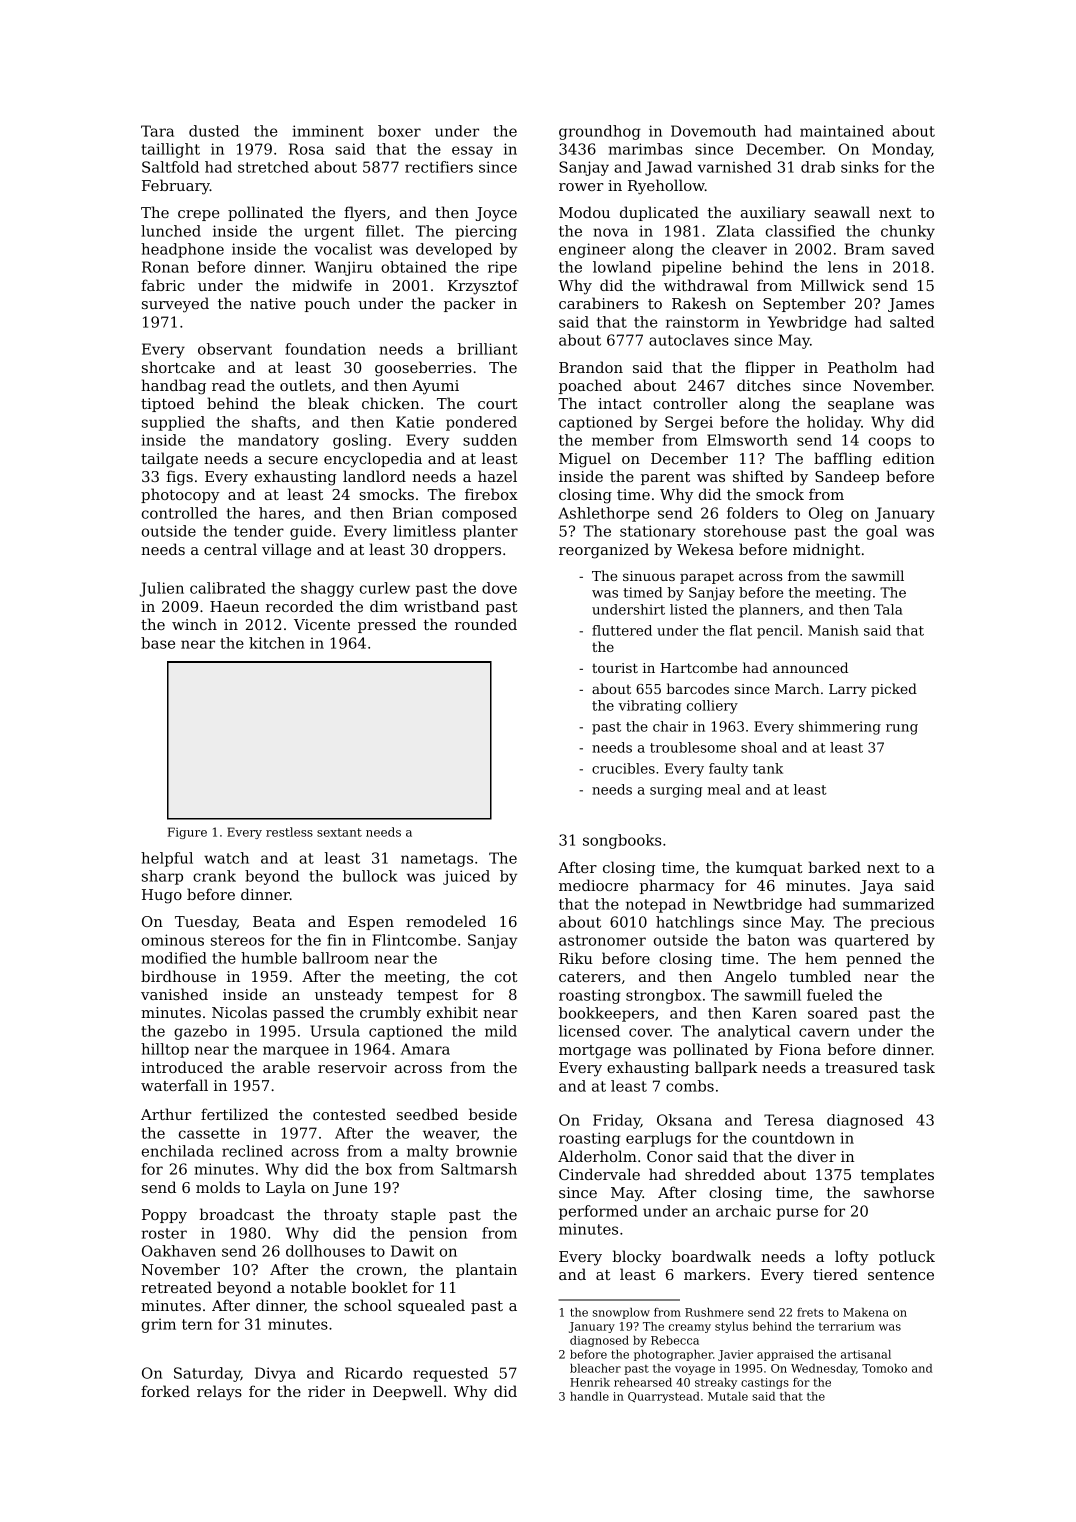 Image resolution: width=1076 pixels, height=1522 pixels. What do you see at coordinates (501, 1031) in the screenshot?
I see `mild` at bounding box center [501, 1031].
